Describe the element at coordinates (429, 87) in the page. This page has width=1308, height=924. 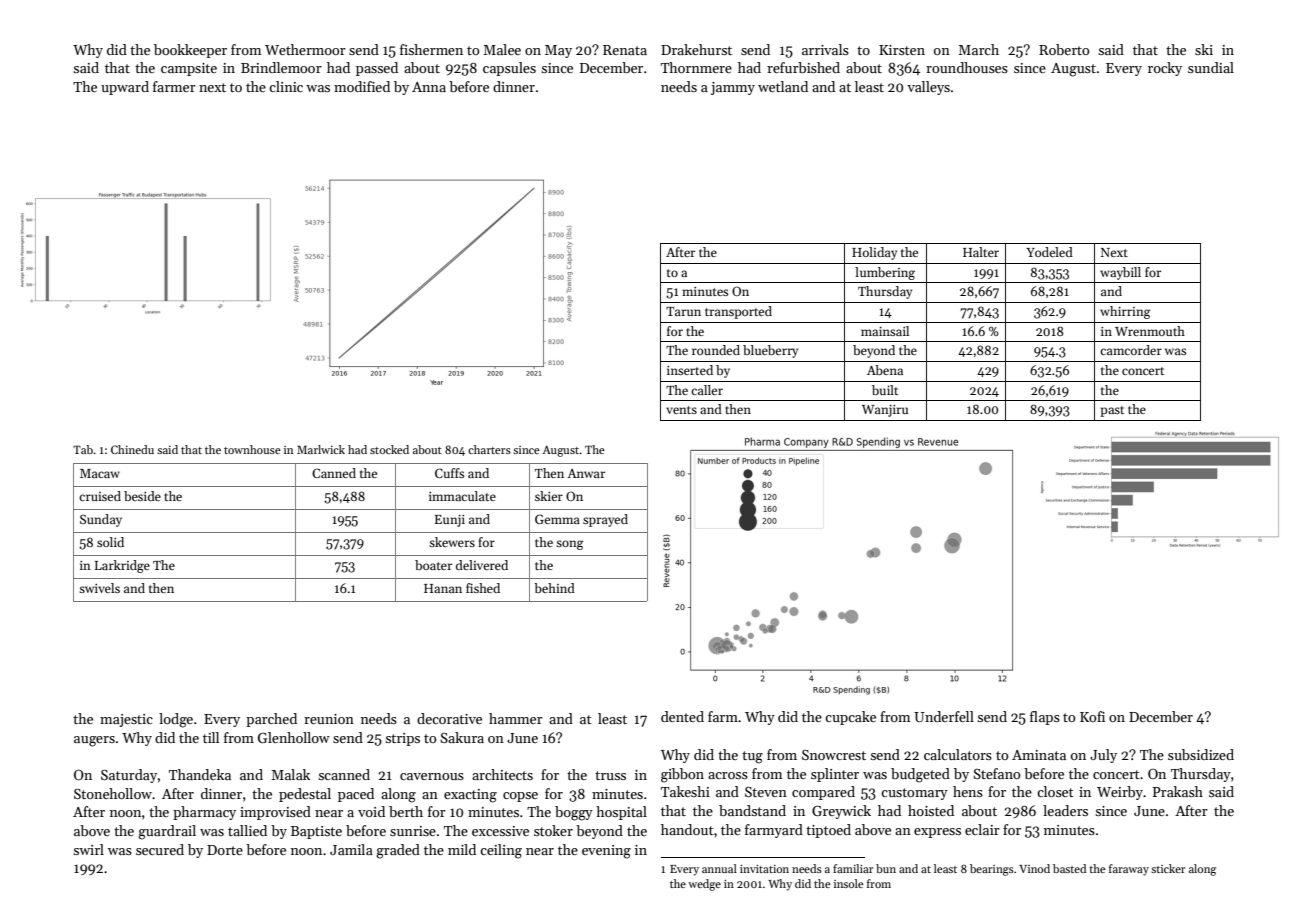
I see `Anna` at that location.
